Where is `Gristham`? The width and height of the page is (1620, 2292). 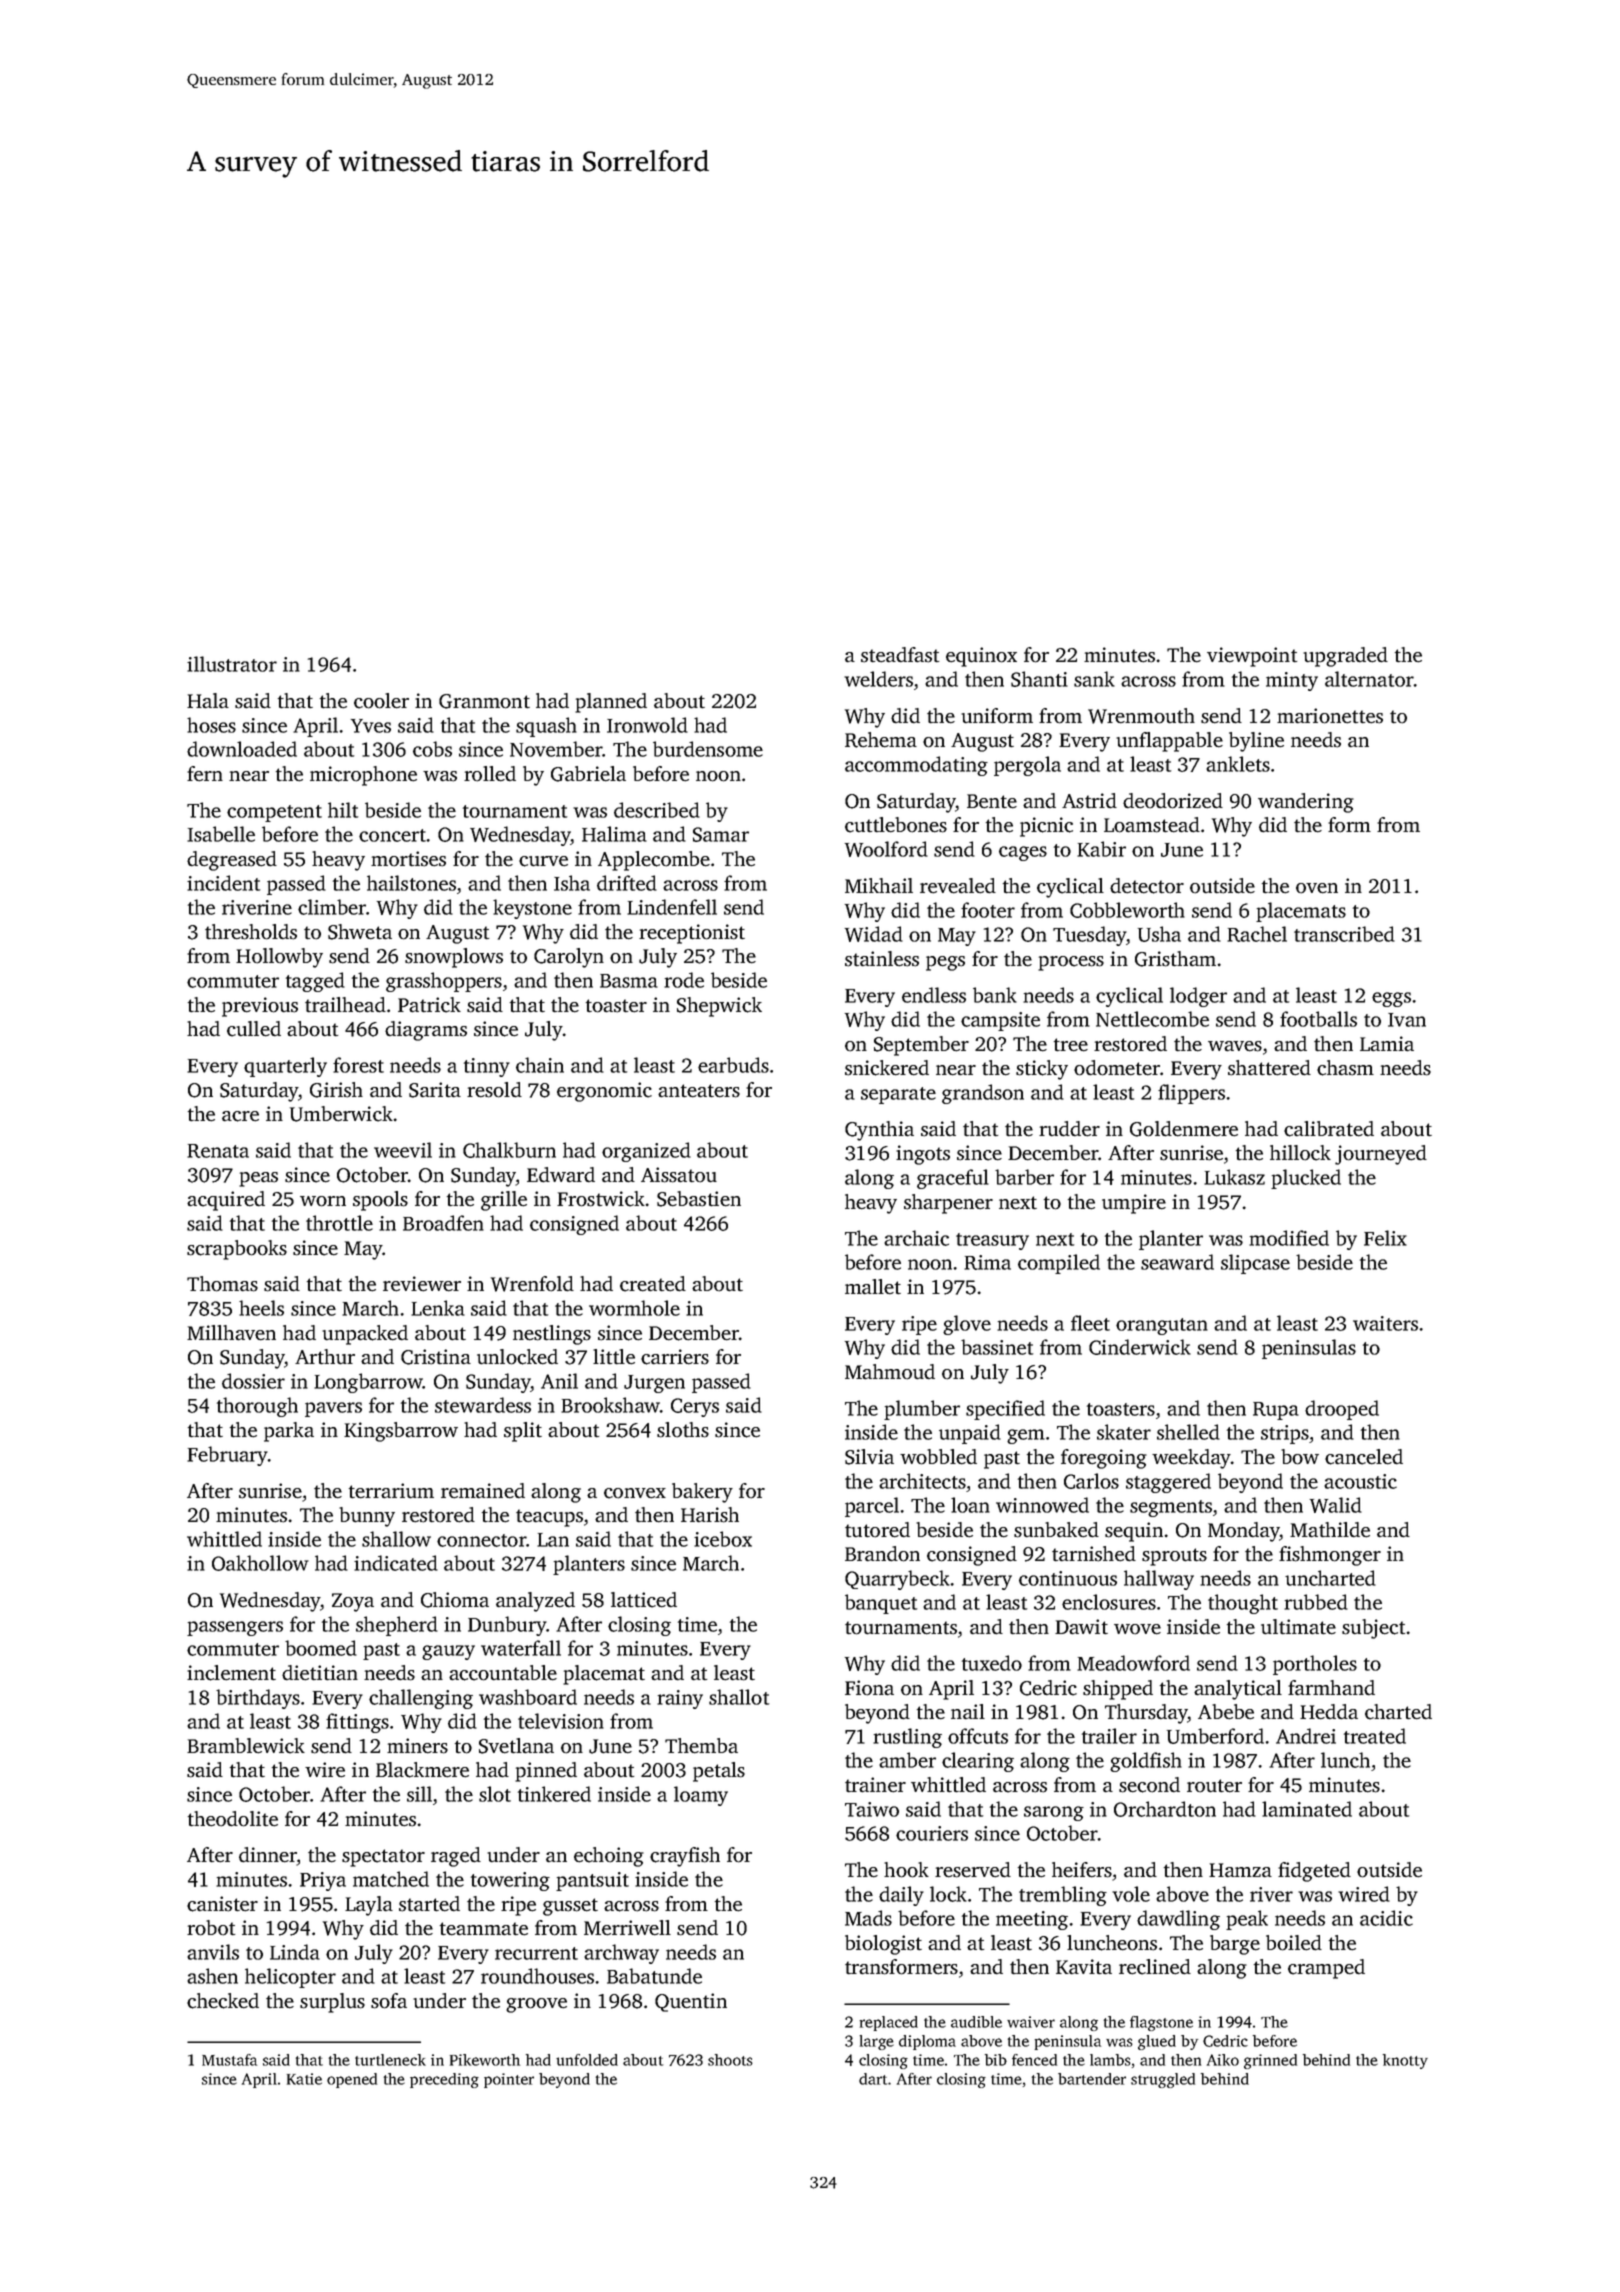 Gristham is located at coordinates (1175, 959).
